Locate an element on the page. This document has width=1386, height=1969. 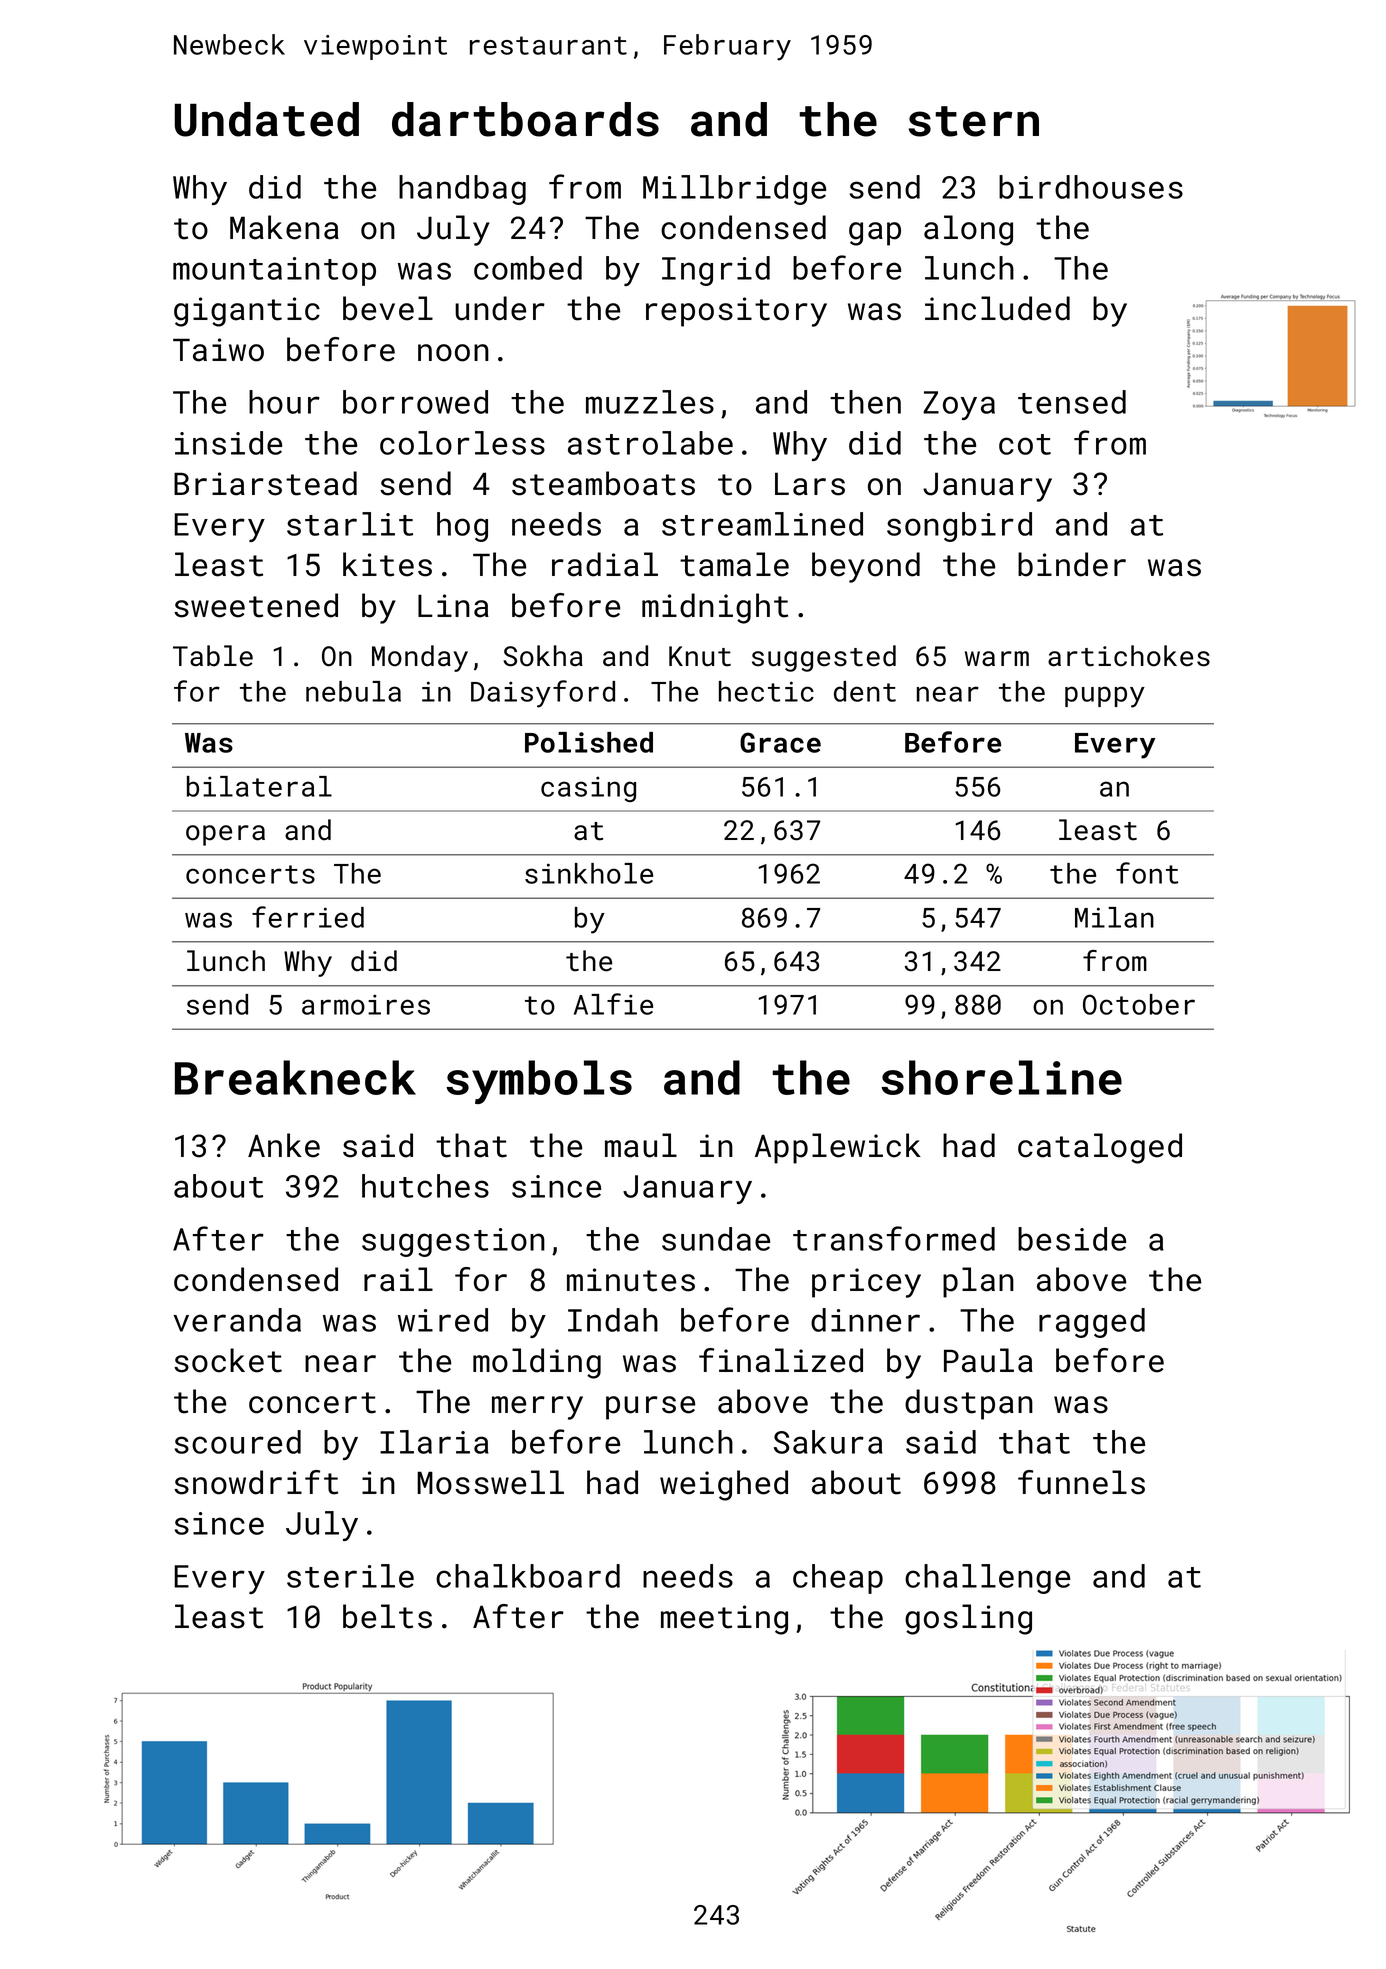
tamale is located at coordinates (734, 564).
